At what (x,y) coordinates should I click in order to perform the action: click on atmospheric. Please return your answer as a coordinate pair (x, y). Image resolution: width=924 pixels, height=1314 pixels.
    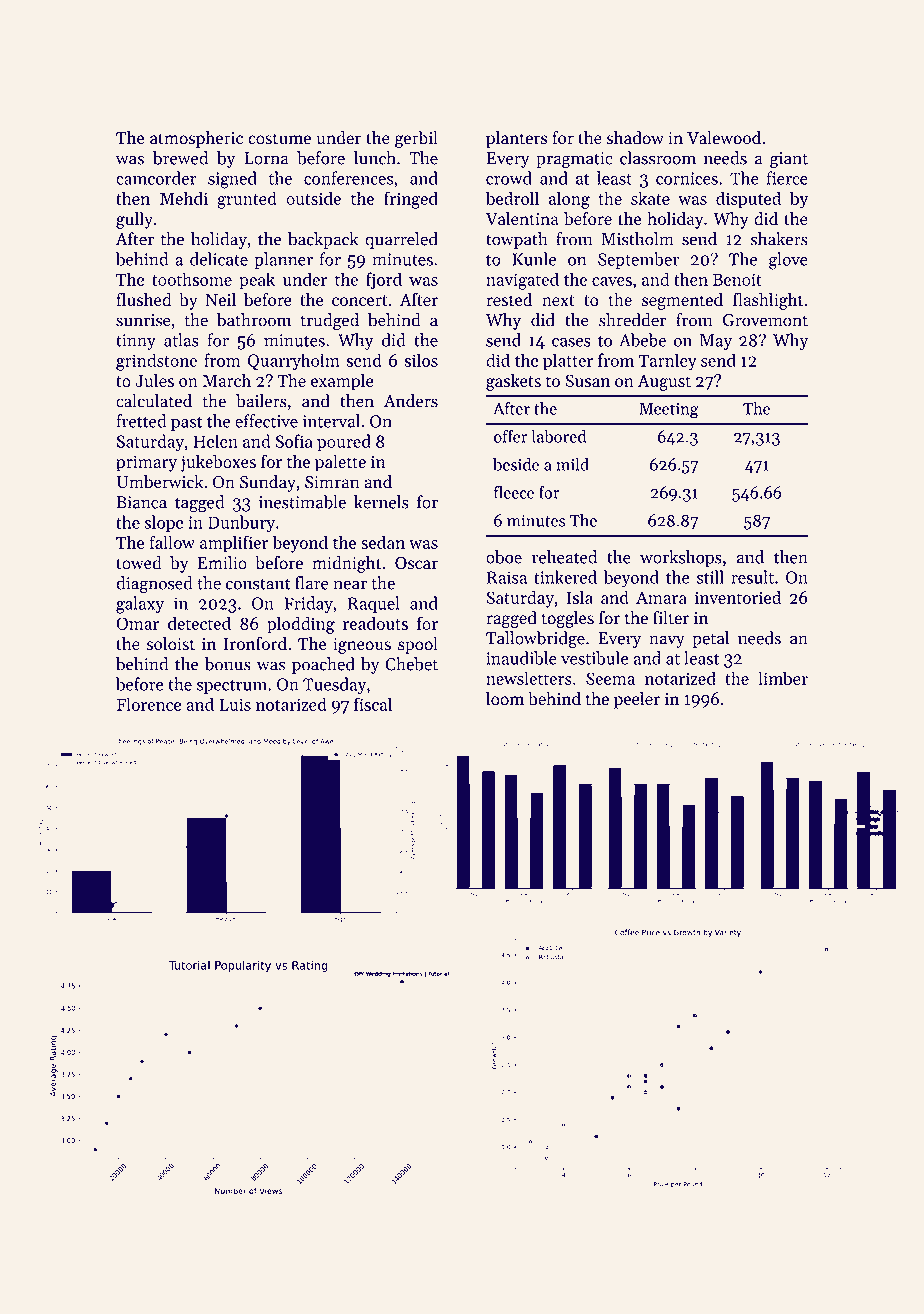
    Looking at the image, I should click on (196, 139).
